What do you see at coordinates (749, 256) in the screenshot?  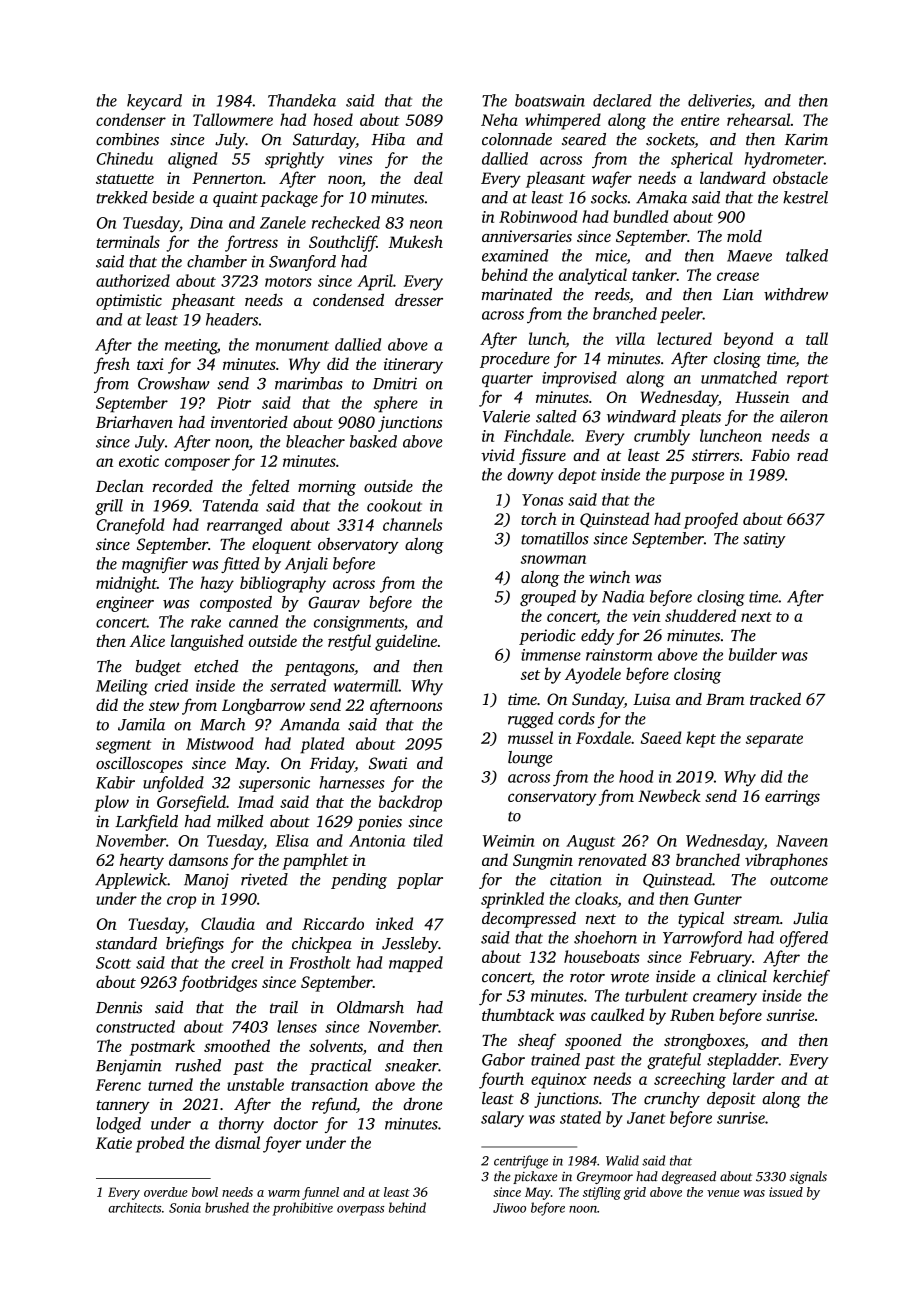 I see `Maeve` at bounding box center [749, 256].
